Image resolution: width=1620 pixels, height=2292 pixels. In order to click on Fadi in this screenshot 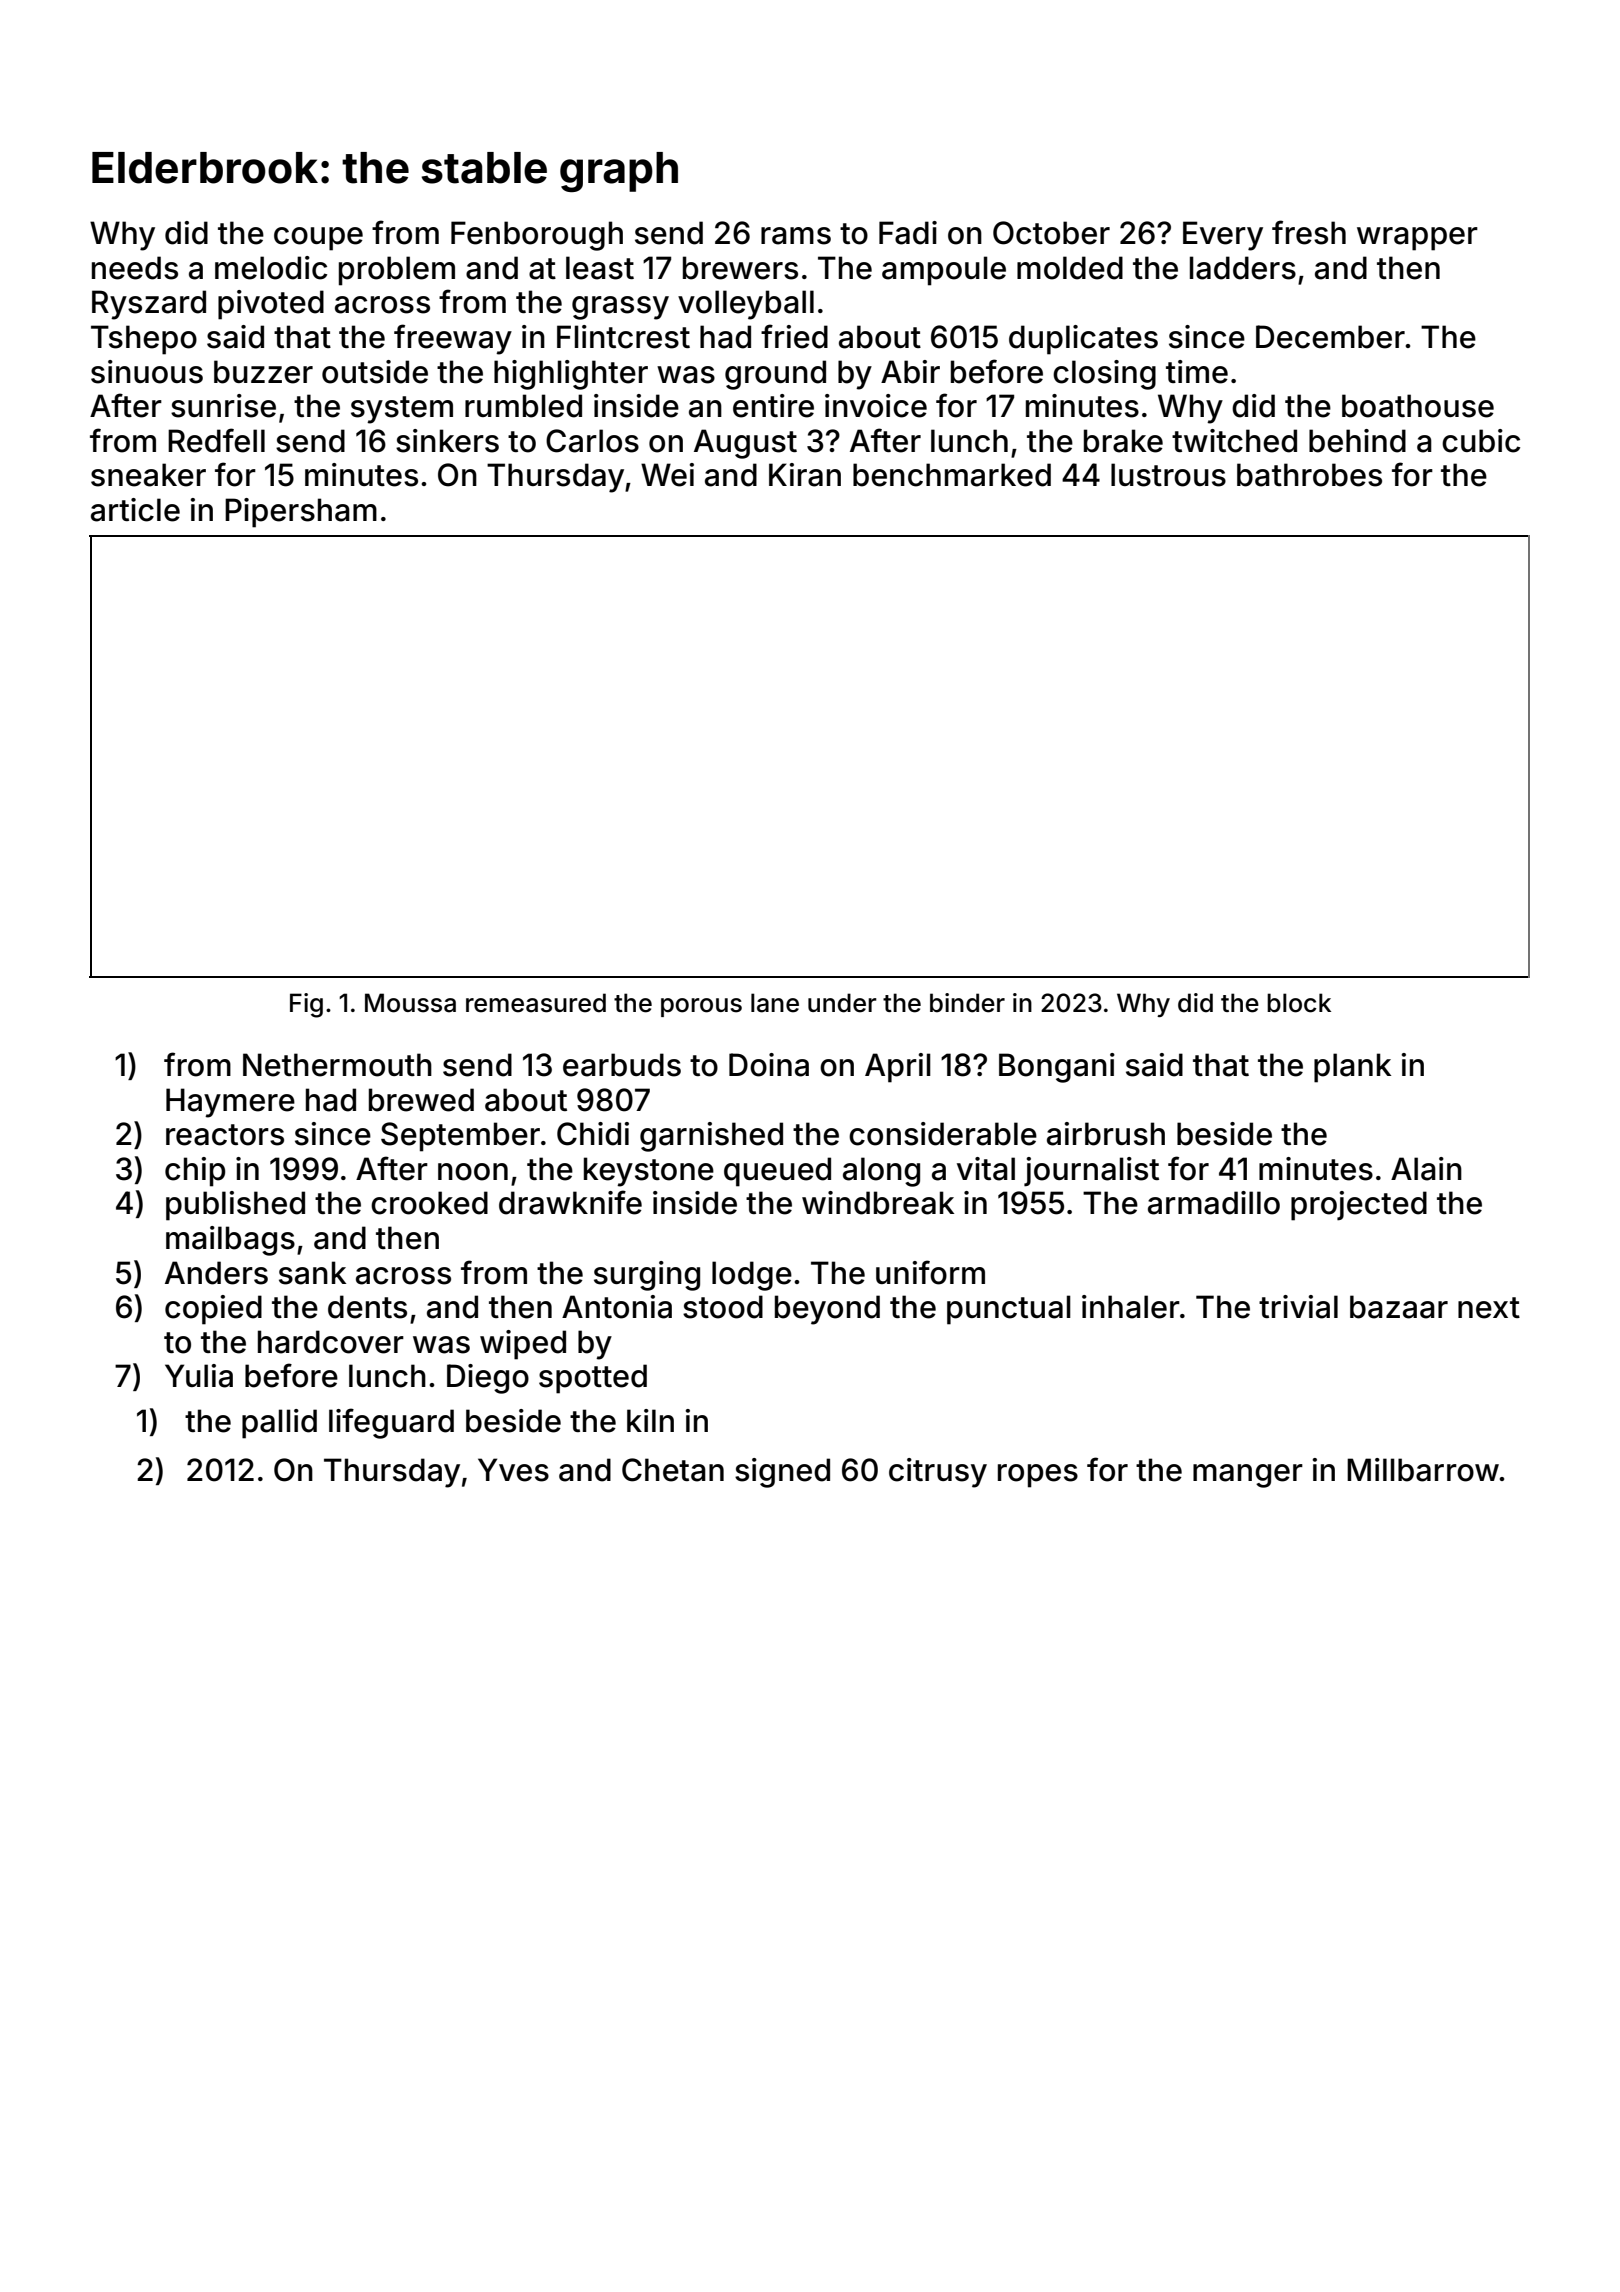, I will do `click(908, 233)`.
